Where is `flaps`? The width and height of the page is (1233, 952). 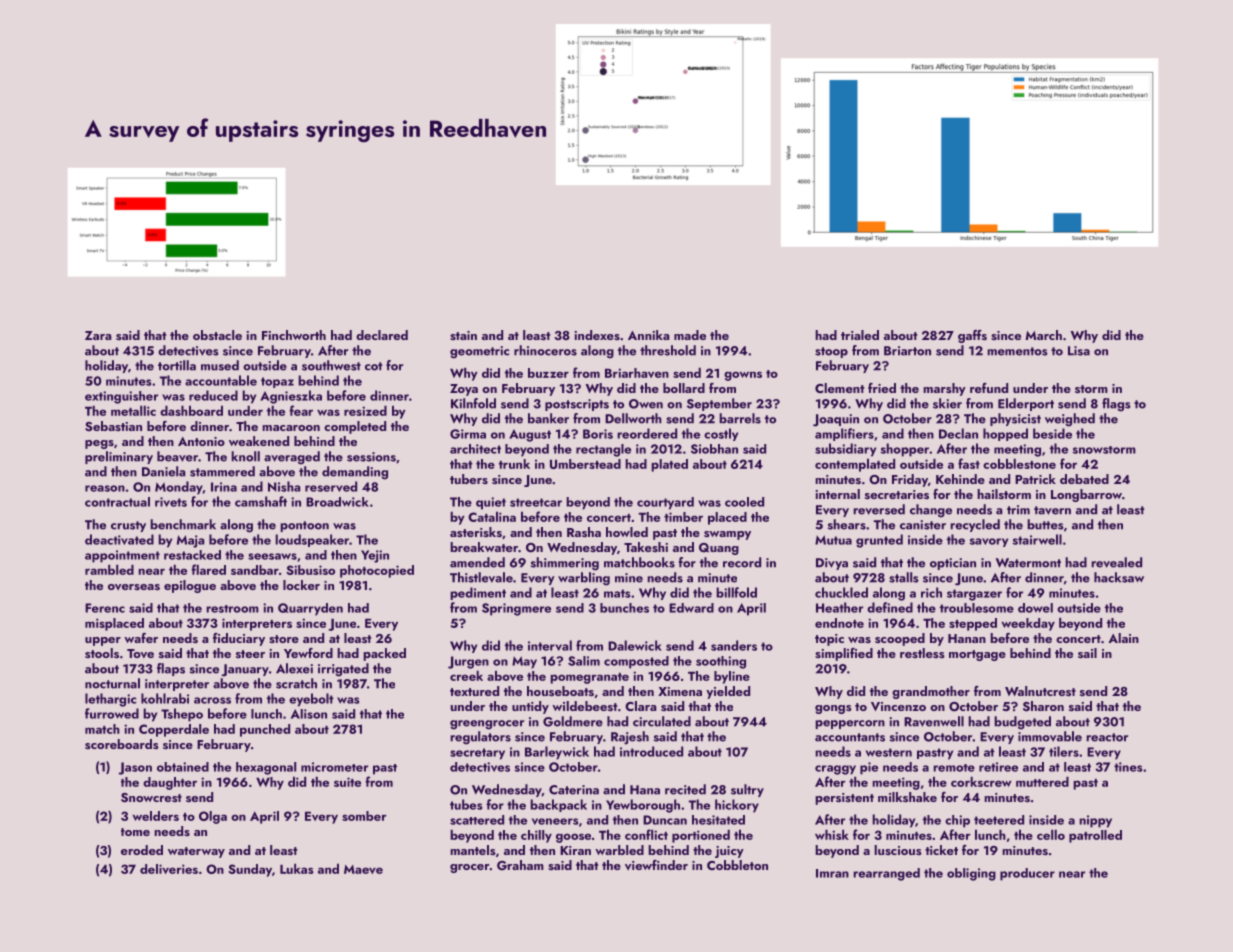 flaps is located at coordinates (171, 669).
